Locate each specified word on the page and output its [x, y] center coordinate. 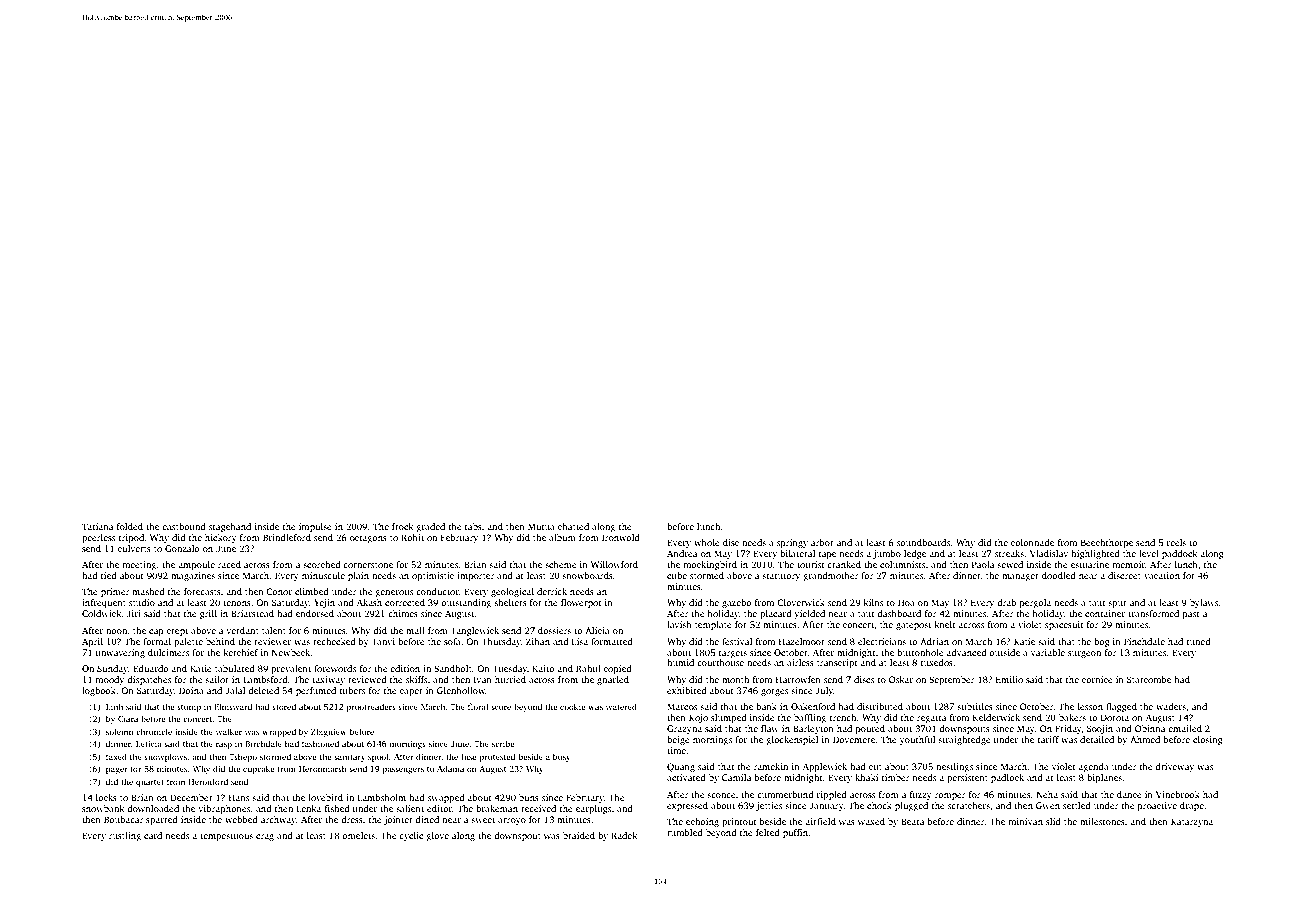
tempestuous [226, 837]
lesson [1090, 706]
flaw [770, 728]
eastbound [184, 526]
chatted [573, 526]
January [826, 806]
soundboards [923, 542]
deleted [263, 690]
